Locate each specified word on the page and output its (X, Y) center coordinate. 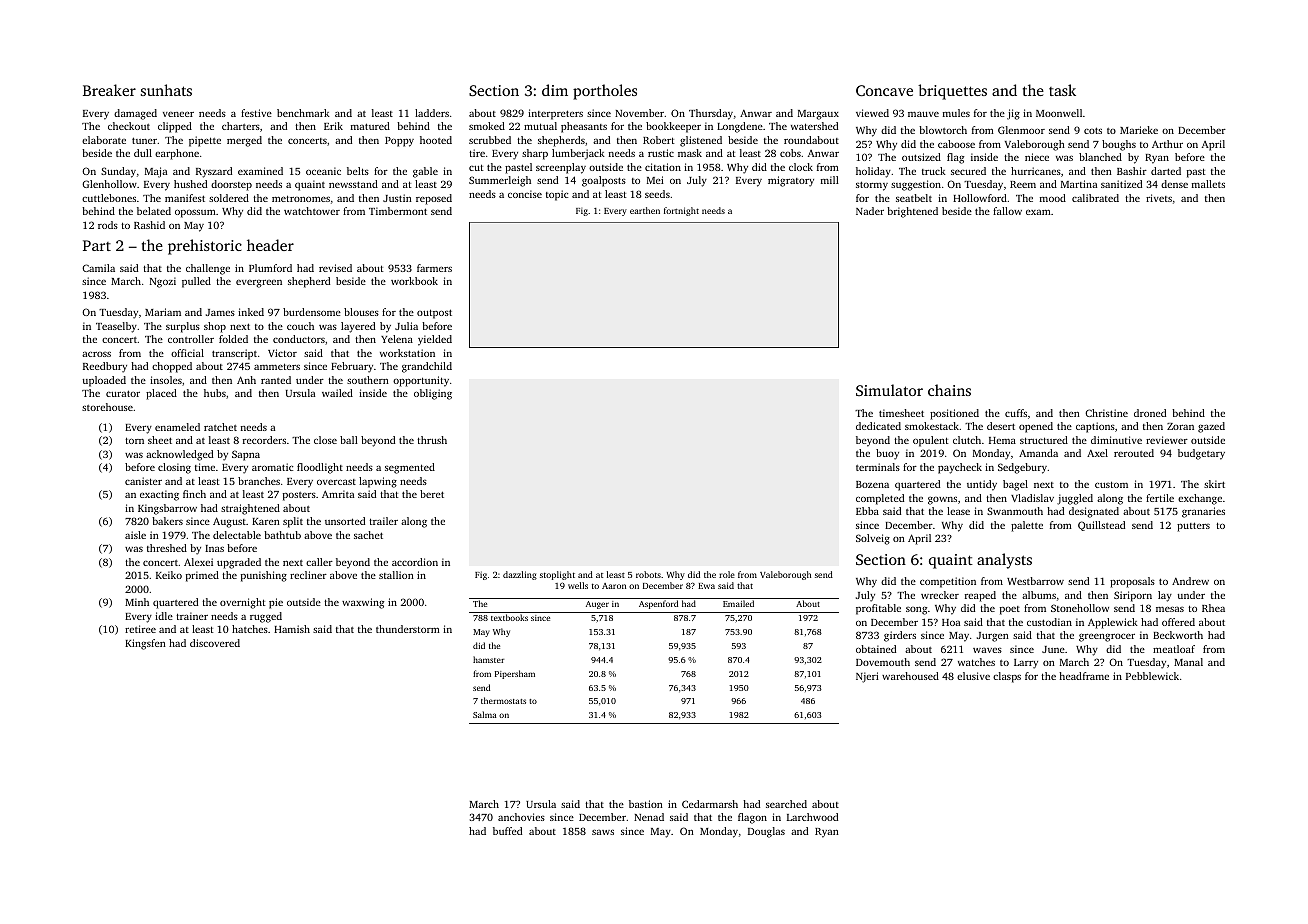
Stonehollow (1080, 608)
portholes (605, 92)
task (1062, 90)
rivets (1159, 198)
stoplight (557, 575)
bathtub (282, 535)
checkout (129, 126)
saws (603, 832)
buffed (507, 831)
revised (335, 268)
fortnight (681, 211)
